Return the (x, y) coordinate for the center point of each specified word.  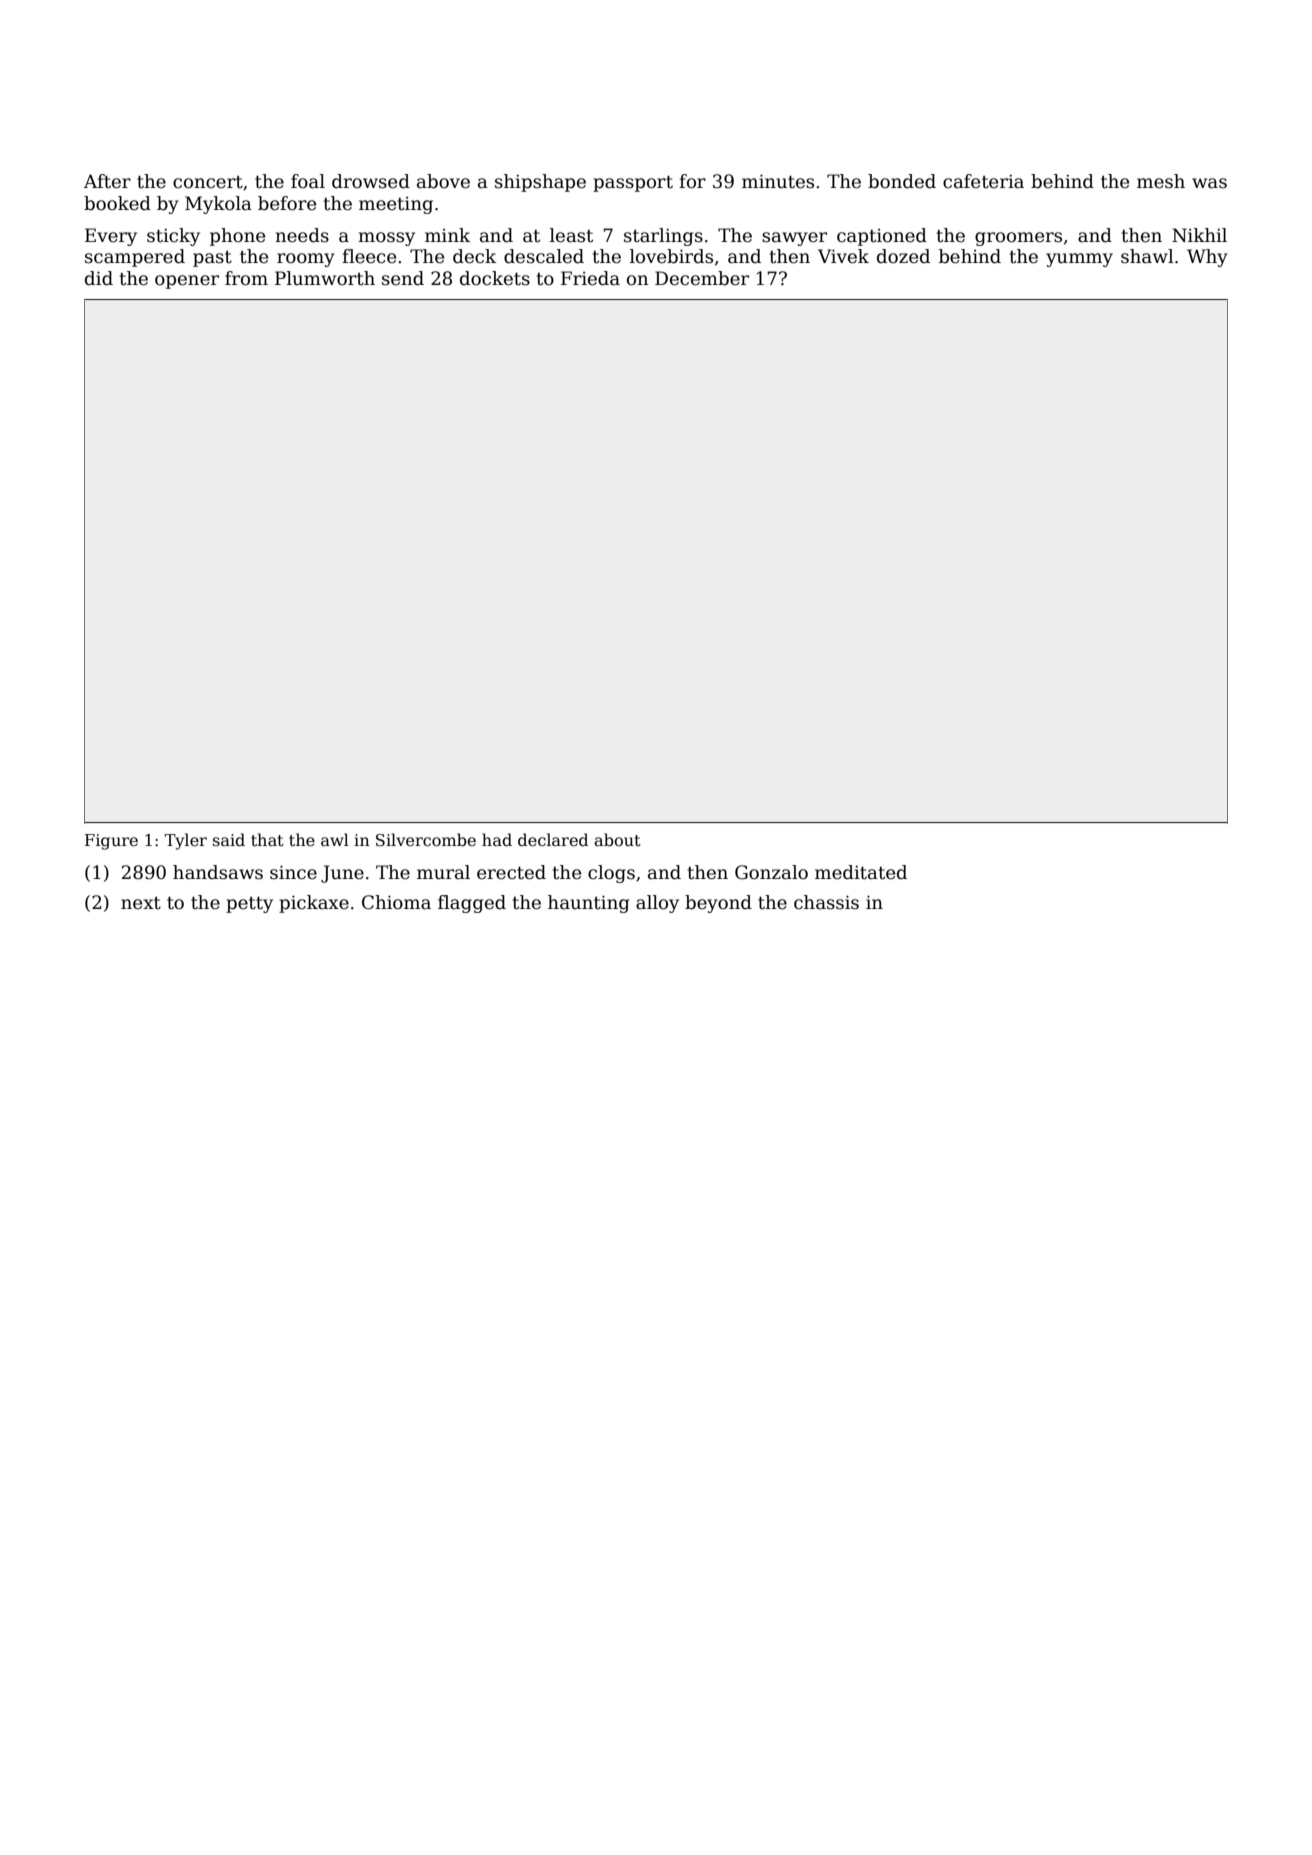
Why (1207, 258)
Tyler (185, 841)
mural (443, 872)
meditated (861, 872)
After (107, 181)
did (99, 278)
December (702, 278)
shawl (1147, 256)
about (617, 839)
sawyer (794, 239)
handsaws (218, 872)
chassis (826, 902)
